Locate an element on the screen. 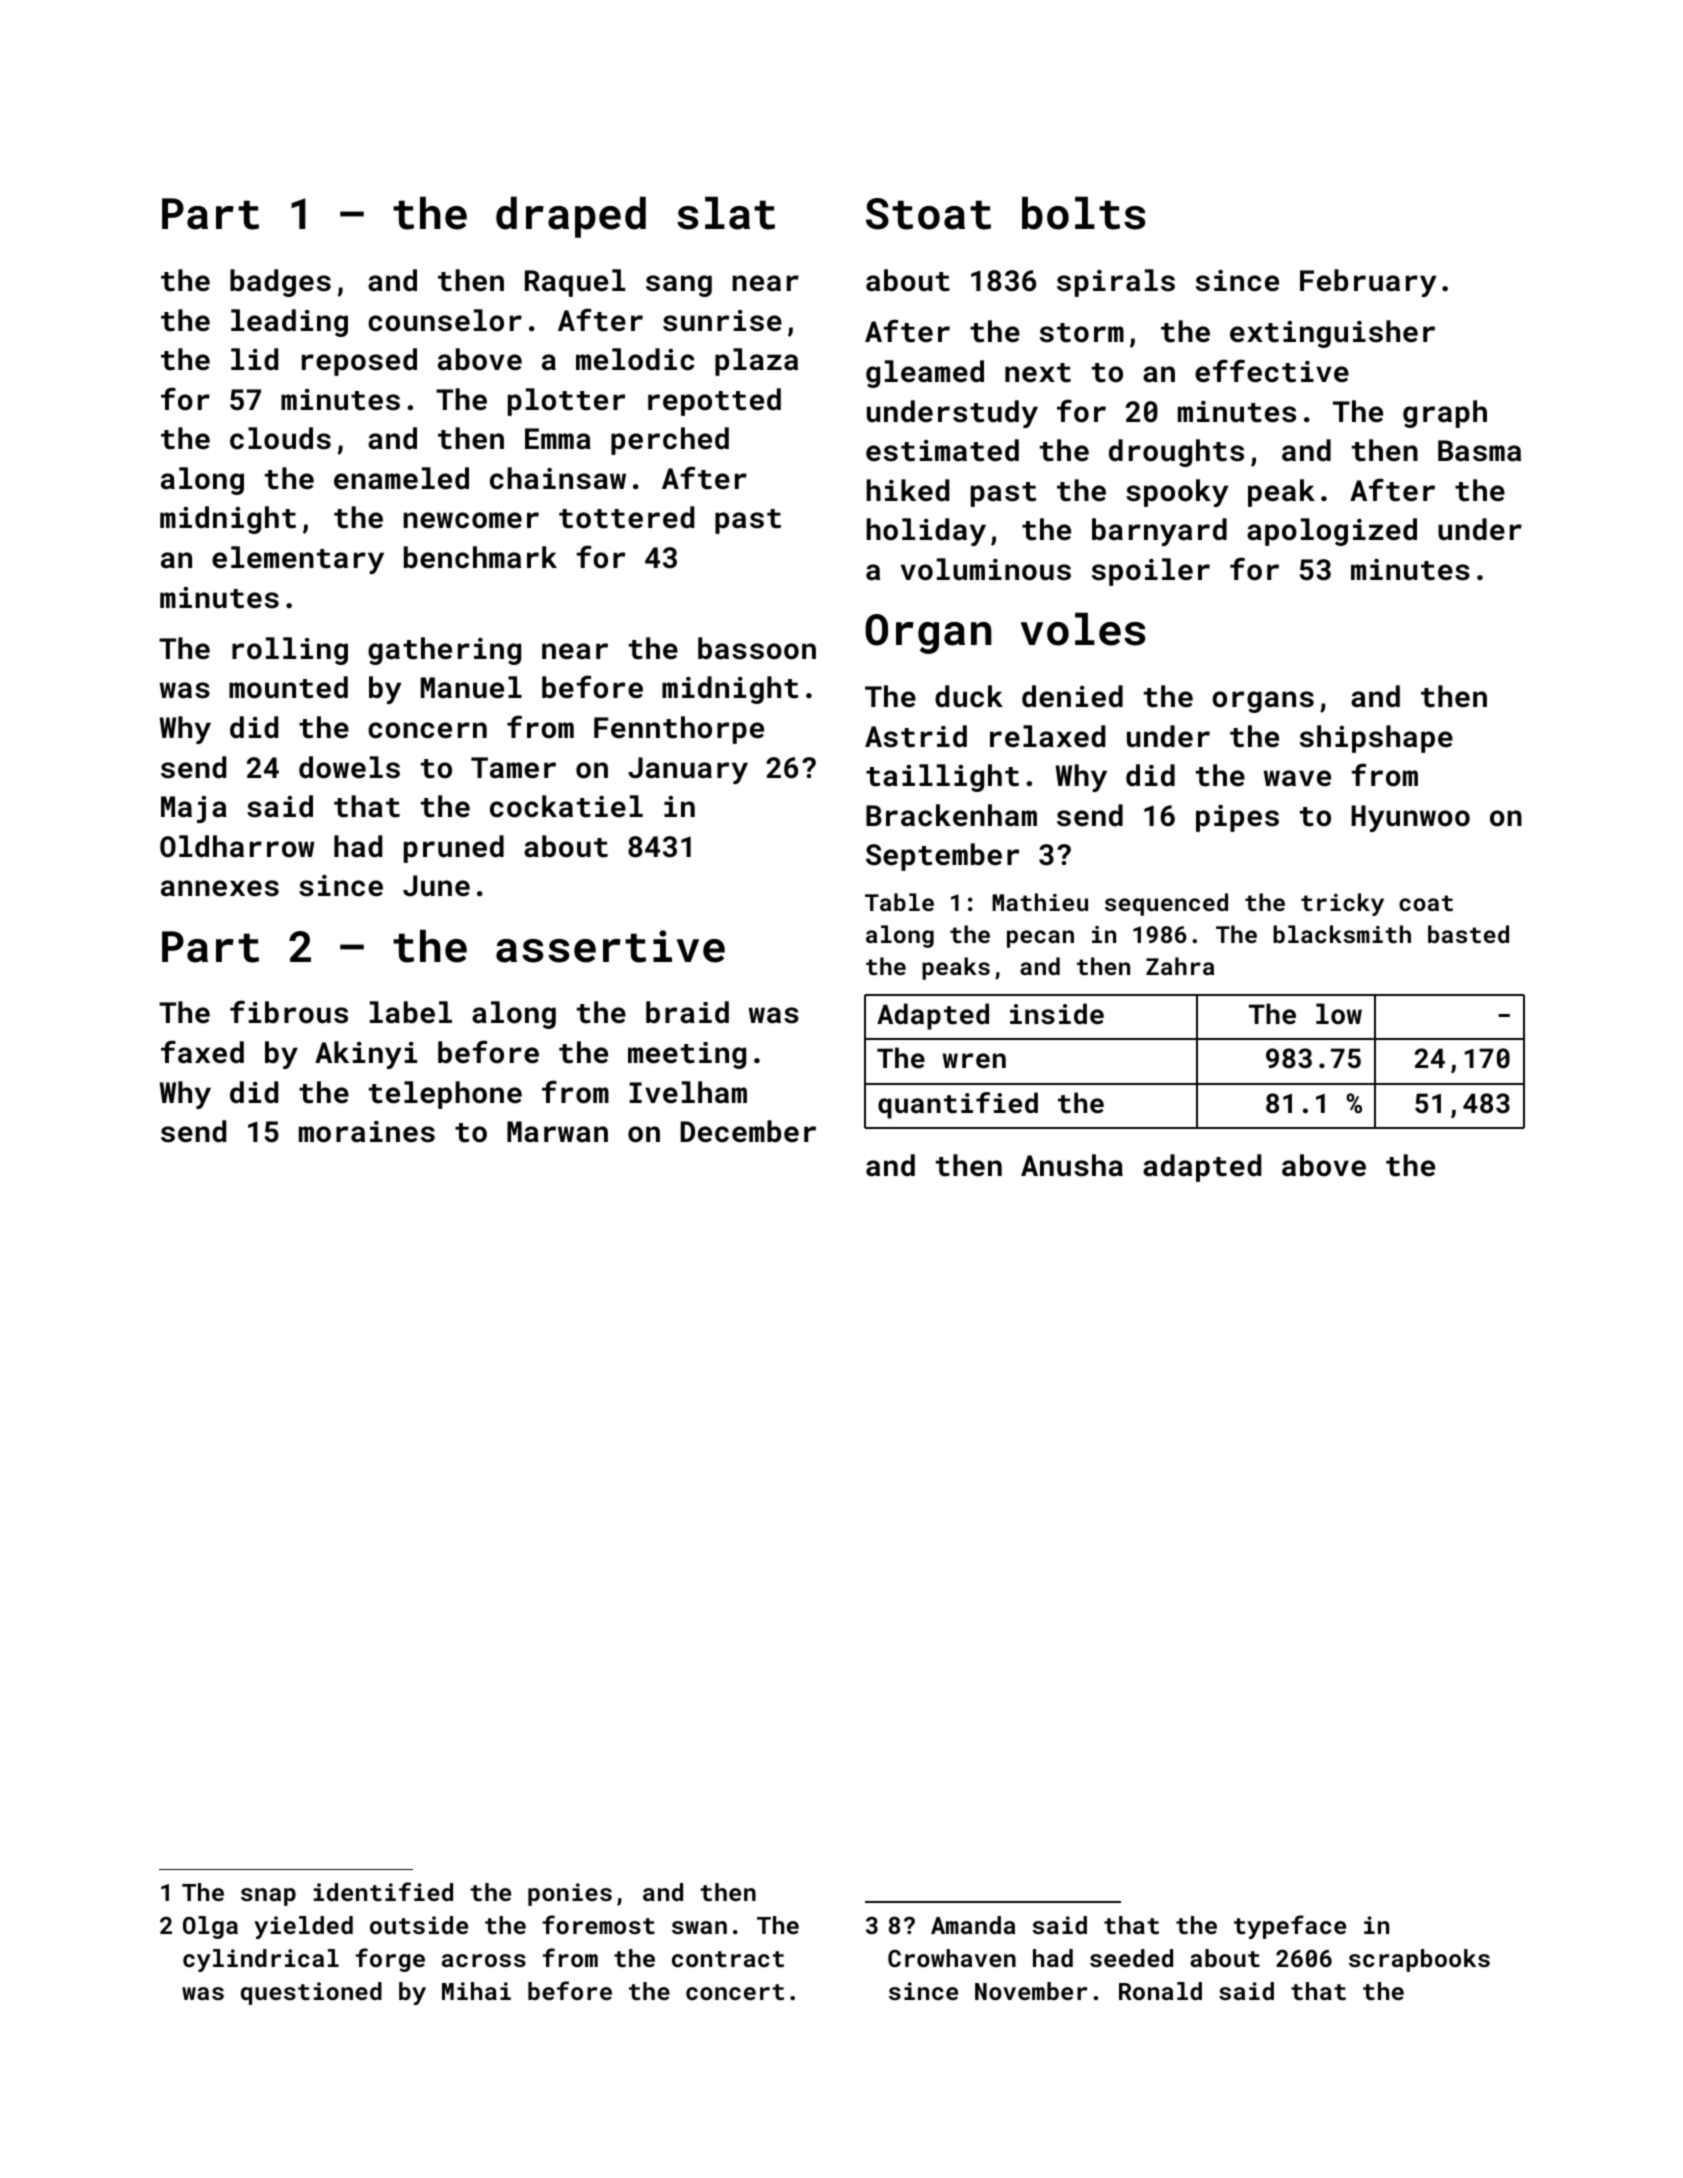 The width and height of the screenshot is (1683, 2178). Stoat is located at coordinates (928, 214).
